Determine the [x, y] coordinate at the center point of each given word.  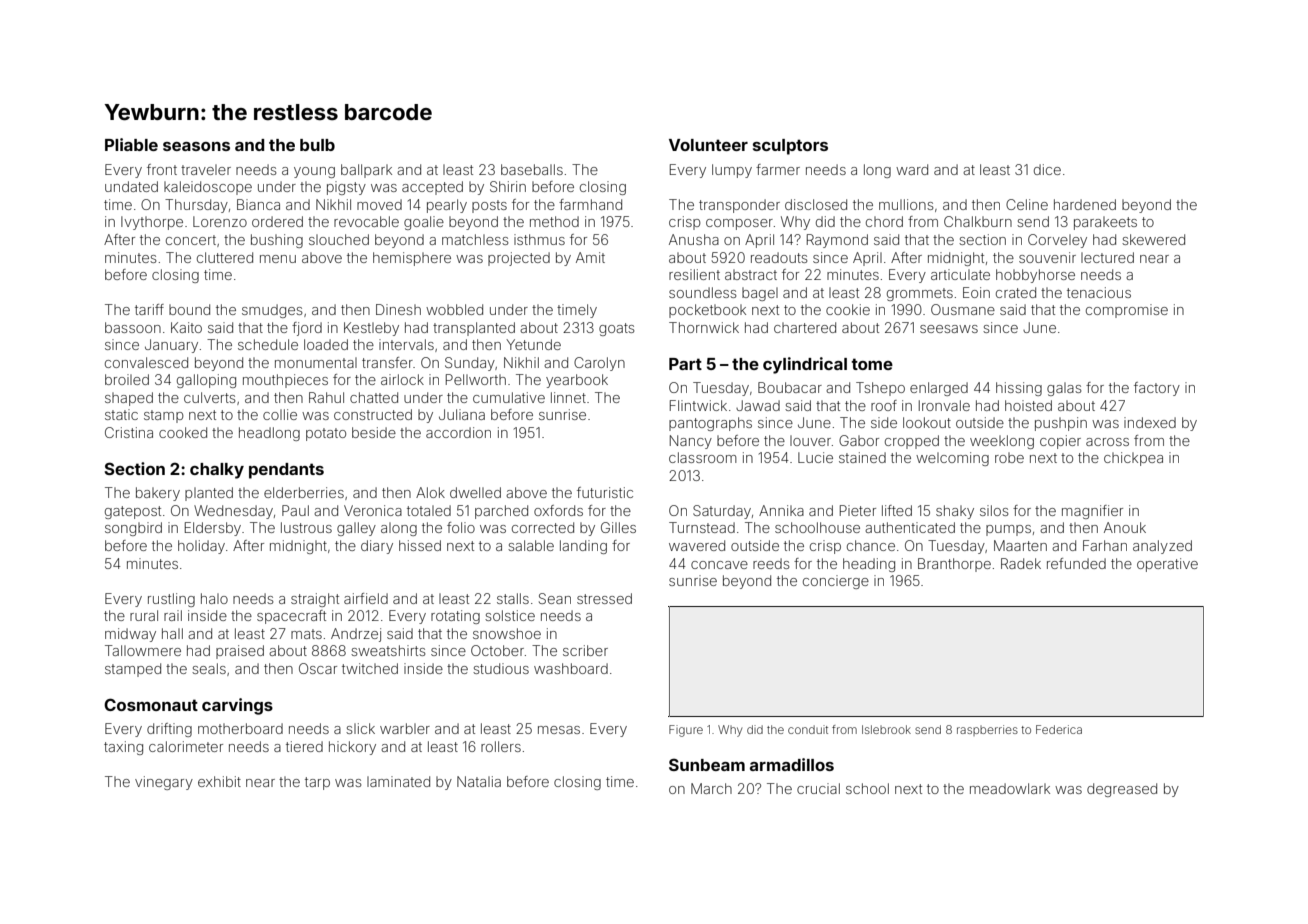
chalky [217, 471]
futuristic [605, 492]
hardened [1085, 204]
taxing [123, 748]
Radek [1021, 563]
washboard [571, 668]
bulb [317, 145]
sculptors [790, 147]
